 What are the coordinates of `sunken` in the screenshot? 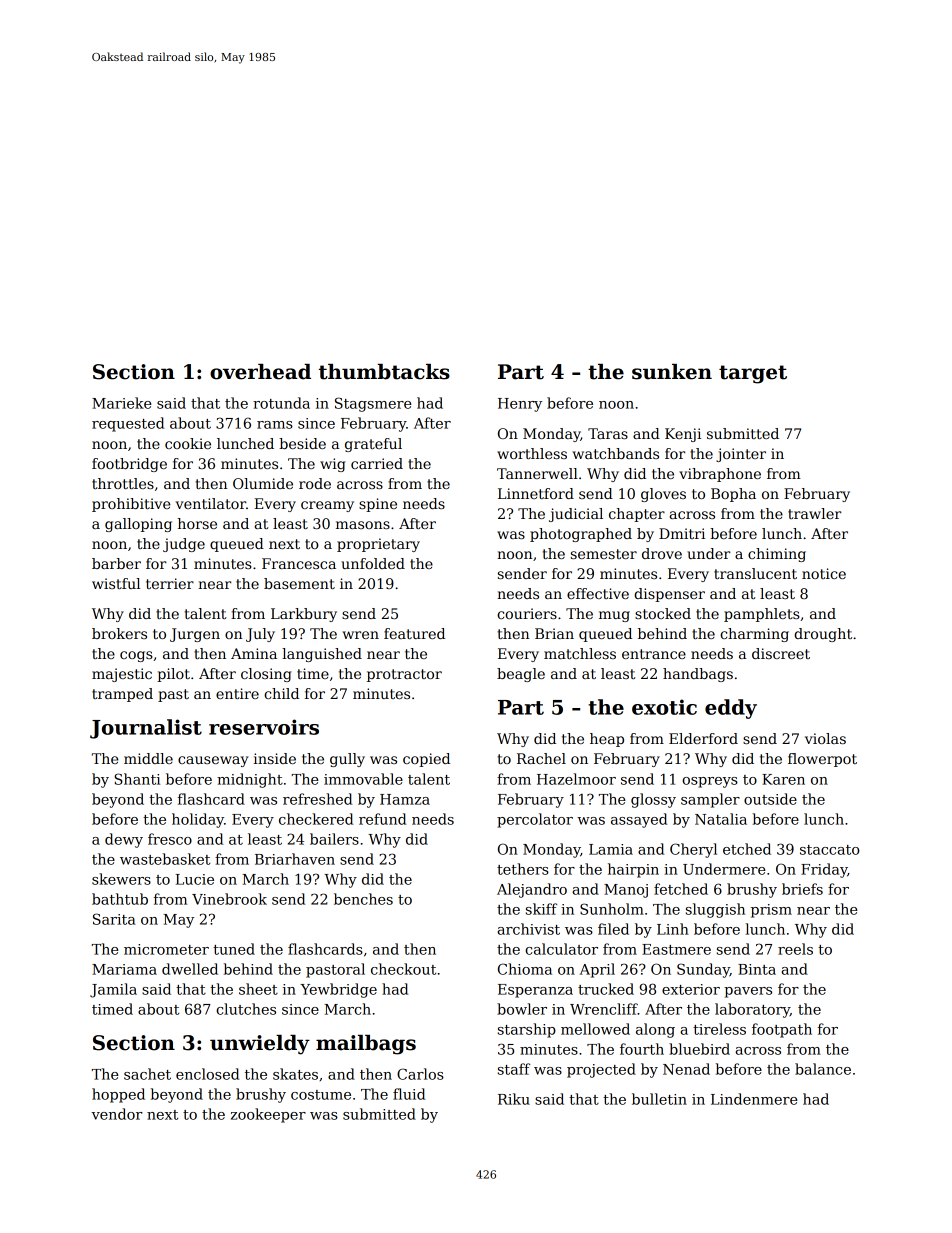 It's located at (672, 372).
